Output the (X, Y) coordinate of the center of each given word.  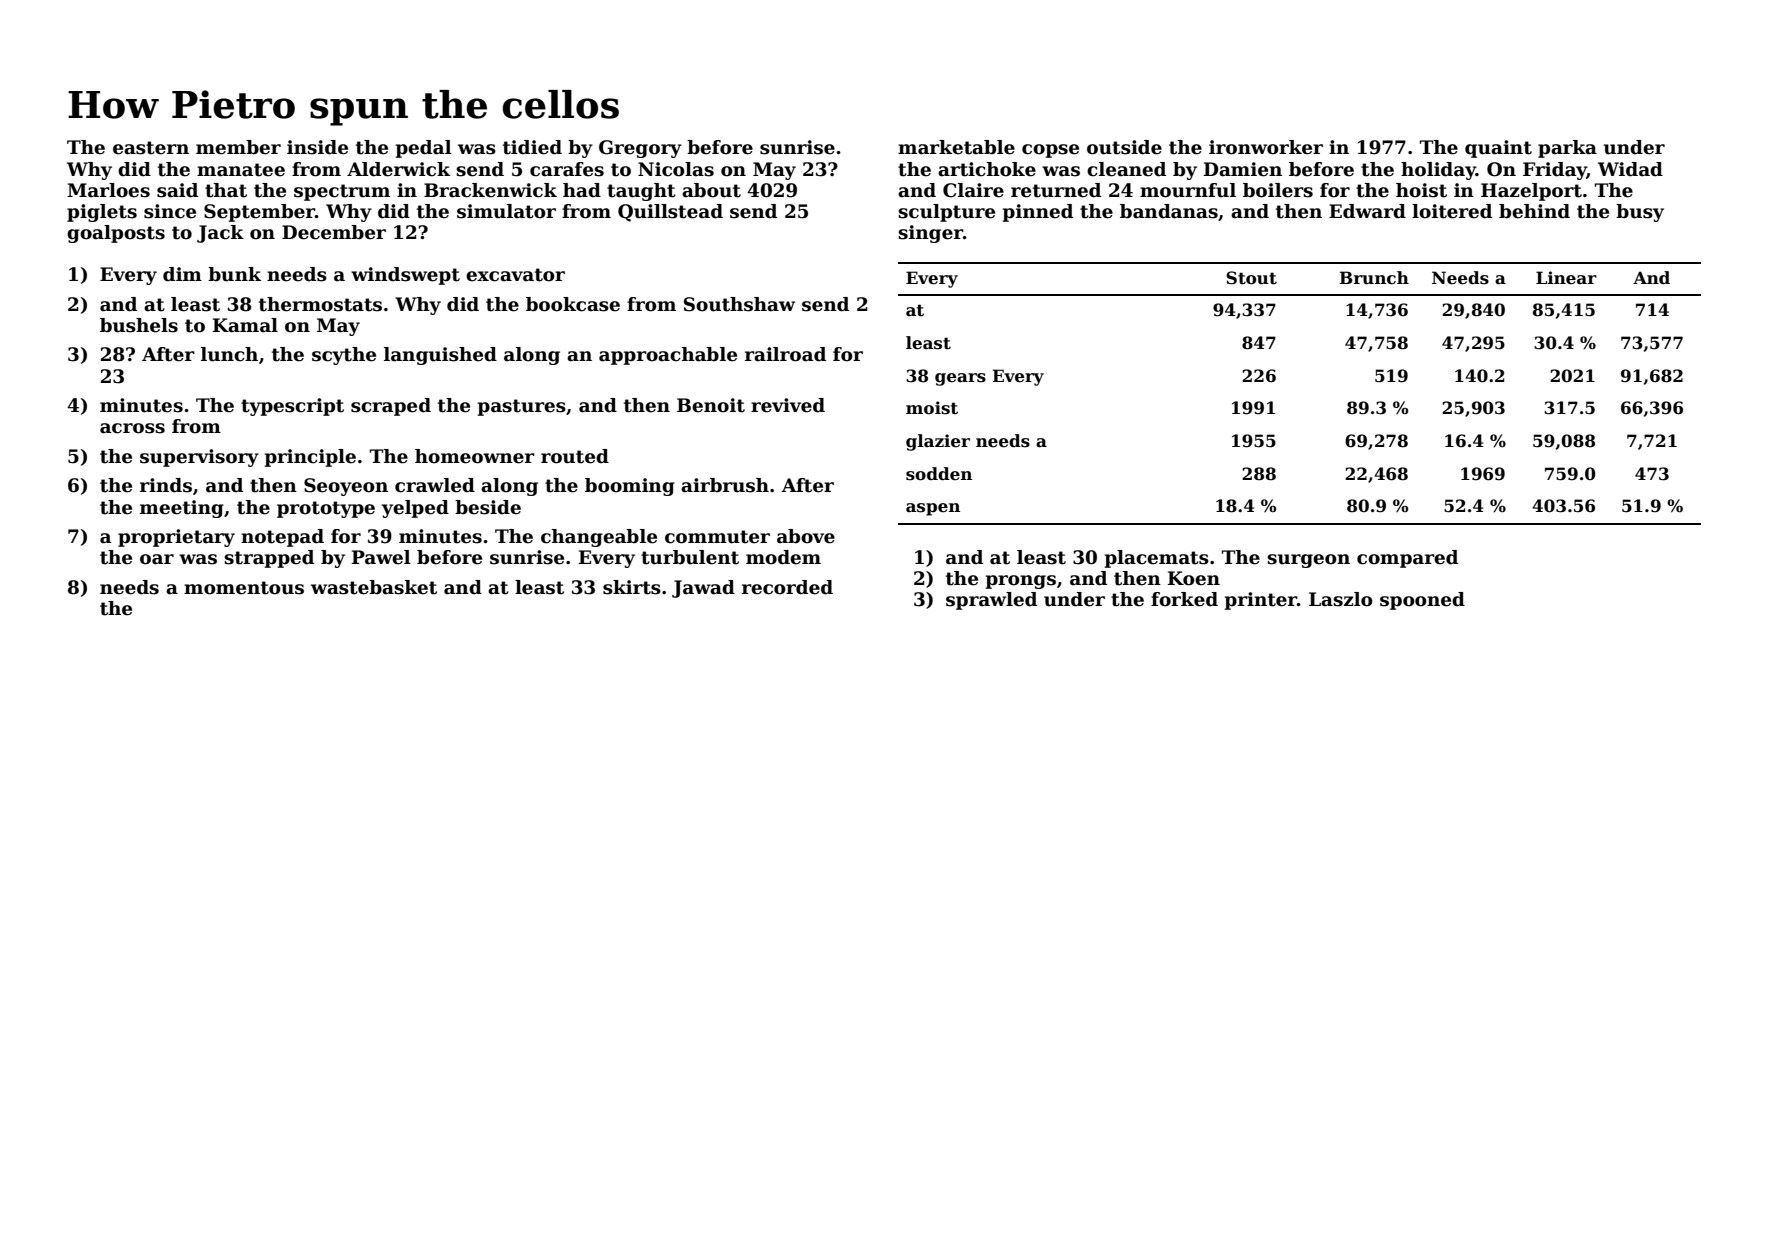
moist (932, 408)
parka (1567, 149)
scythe (344, 356)
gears (960, 379)
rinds (166, 485)
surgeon (1308, 561)
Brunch (1374, 278)
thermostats (320, 304)
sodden (939, 474)
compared (1407, 559)
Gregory (640, 149)
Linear (1566, 278)
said (177, 190)
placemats (1157, 559)
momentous (244, 588)
